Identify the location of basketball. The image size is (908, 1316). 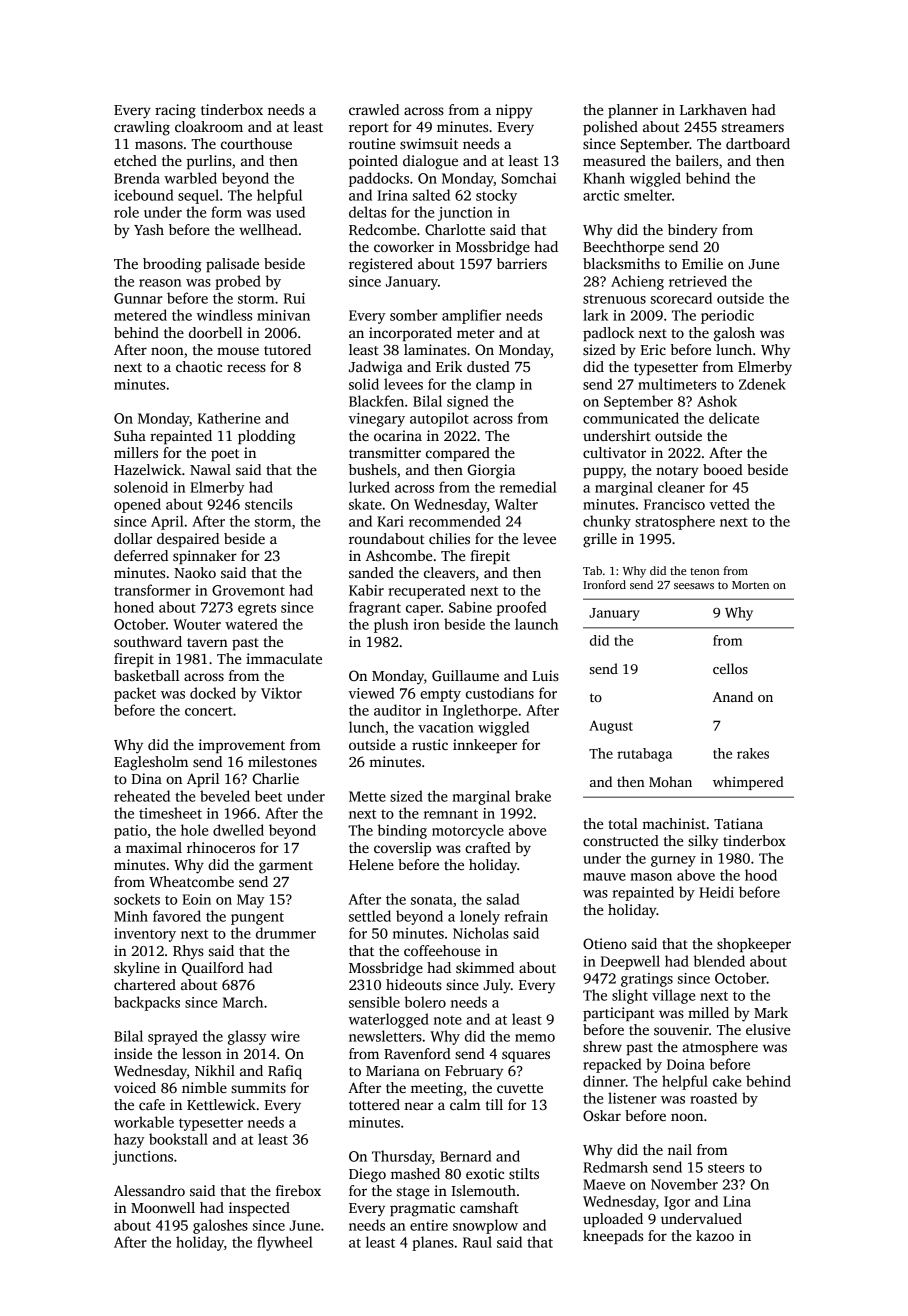
(146, 675).
